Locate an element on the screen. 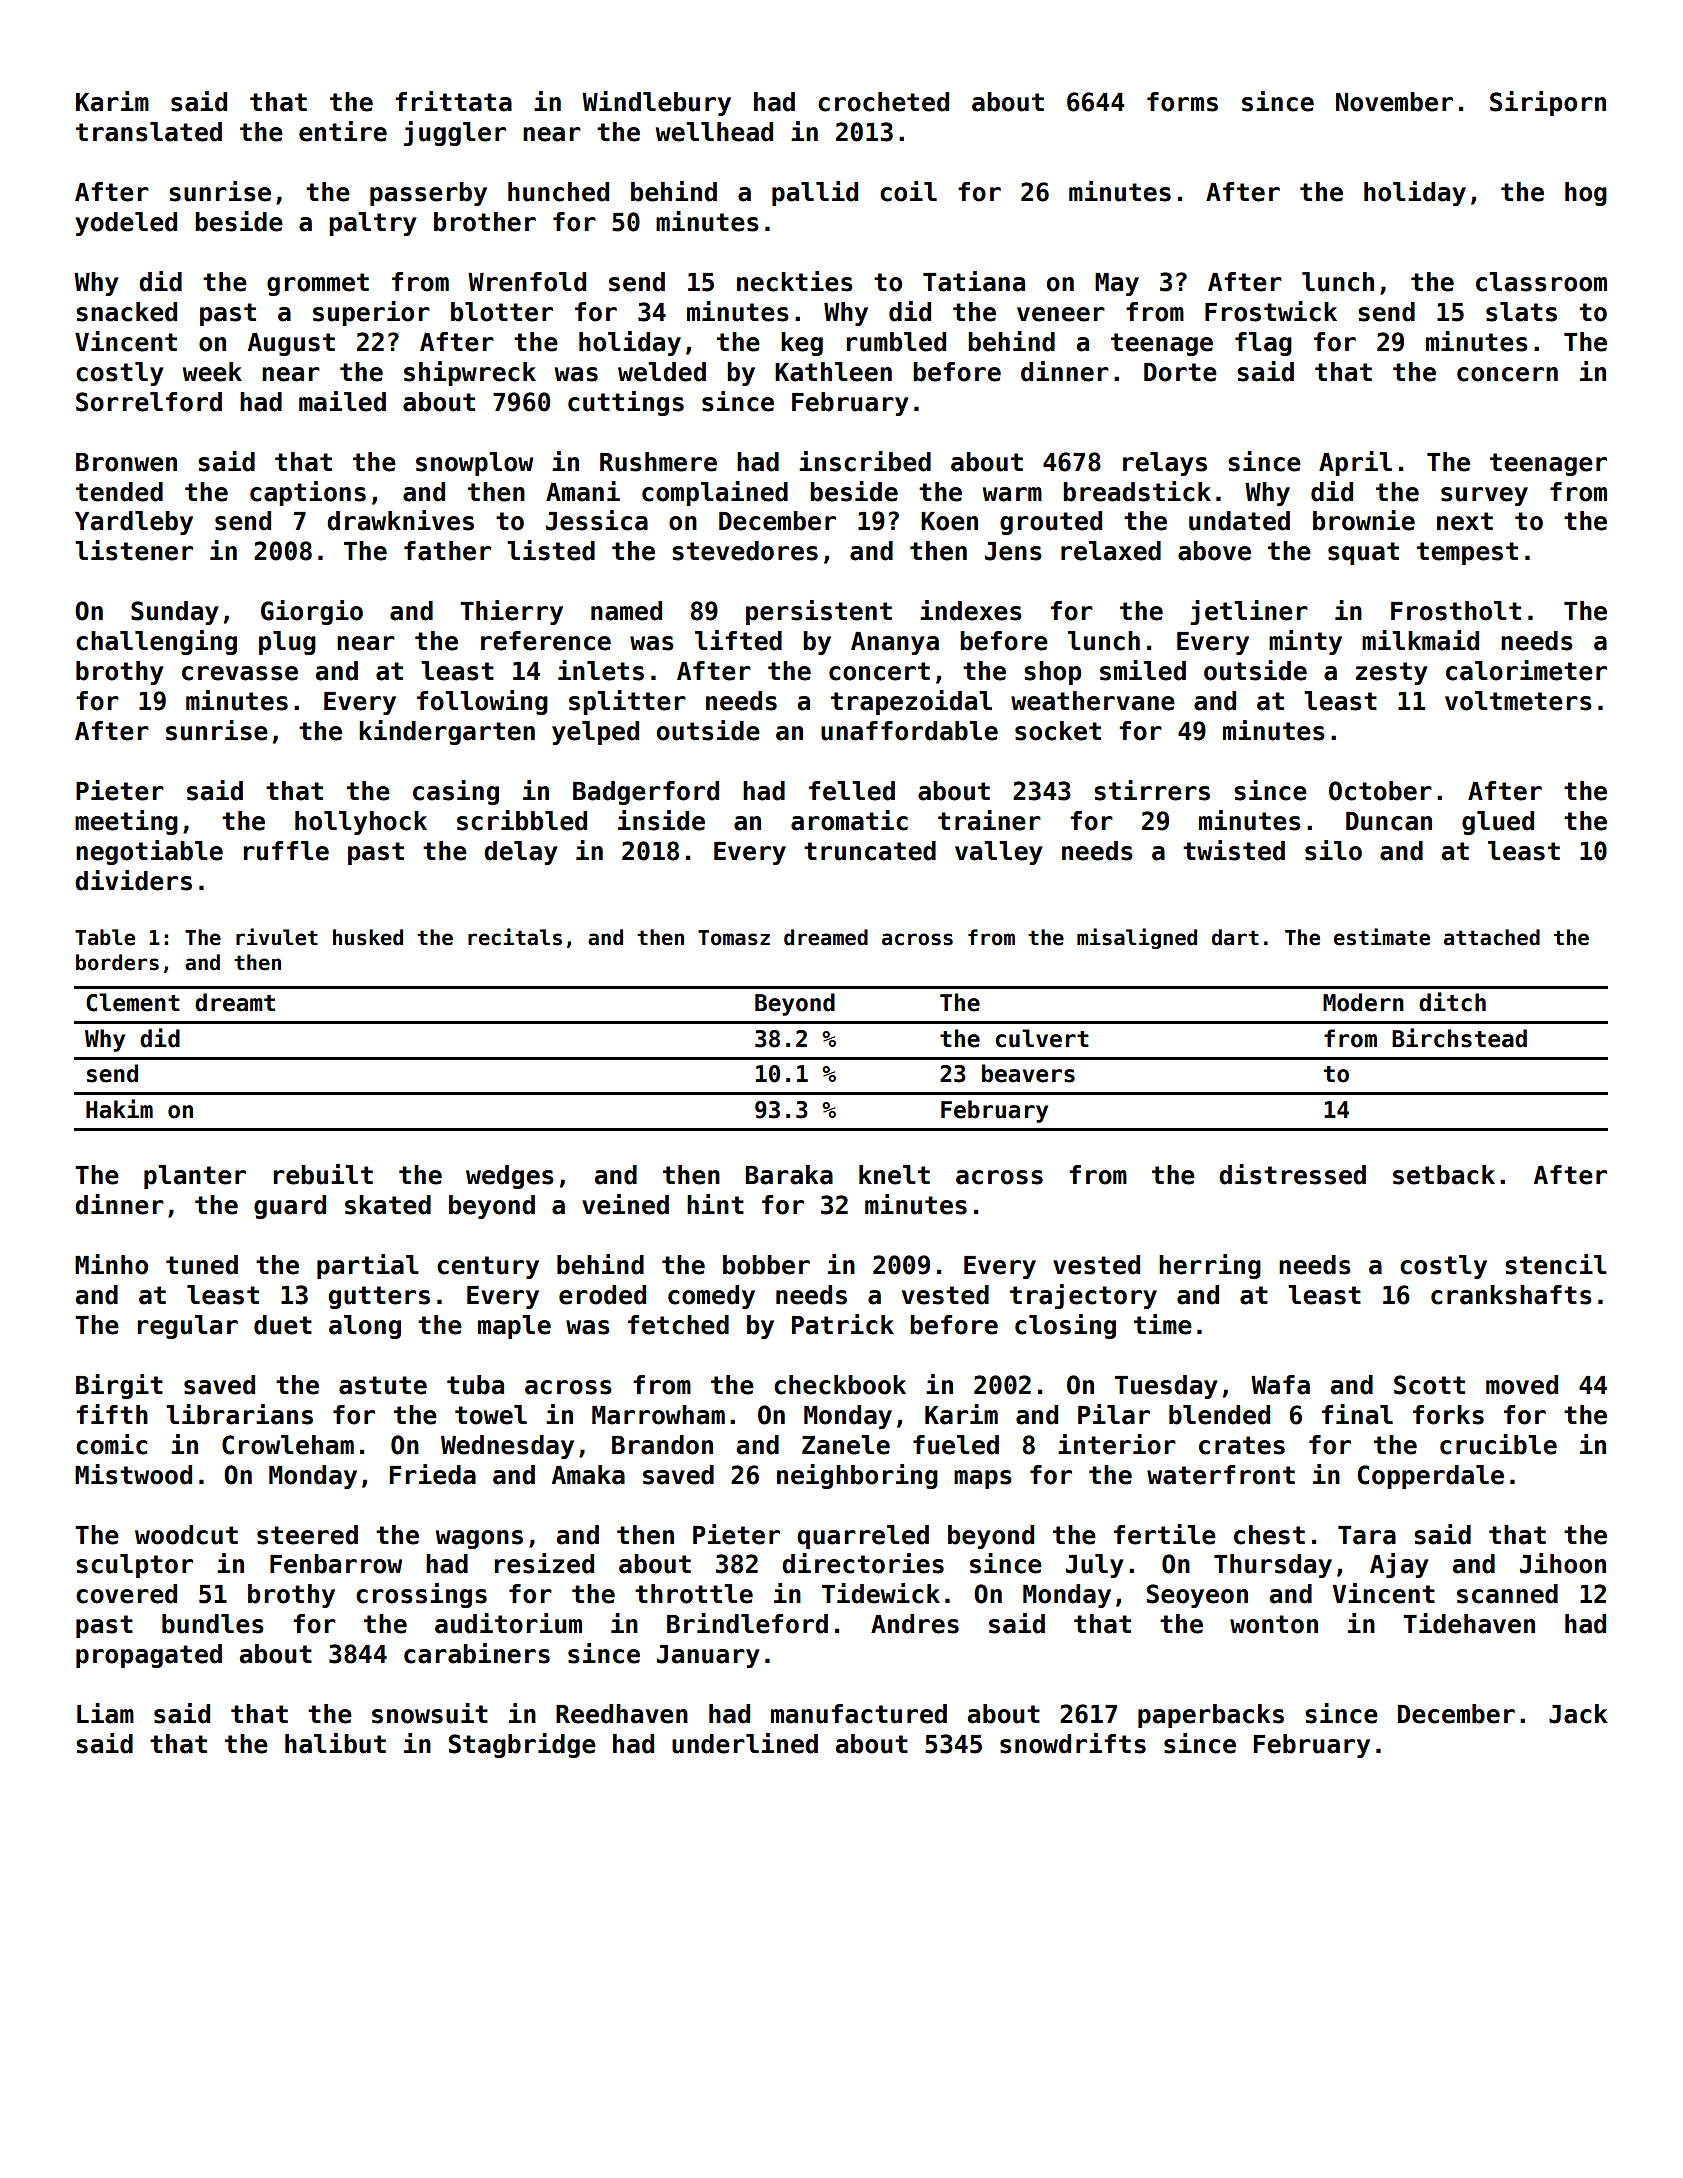 The height and width of the screenshot is (2178, 1683). Liam is located at coordinates (105, 1713).
